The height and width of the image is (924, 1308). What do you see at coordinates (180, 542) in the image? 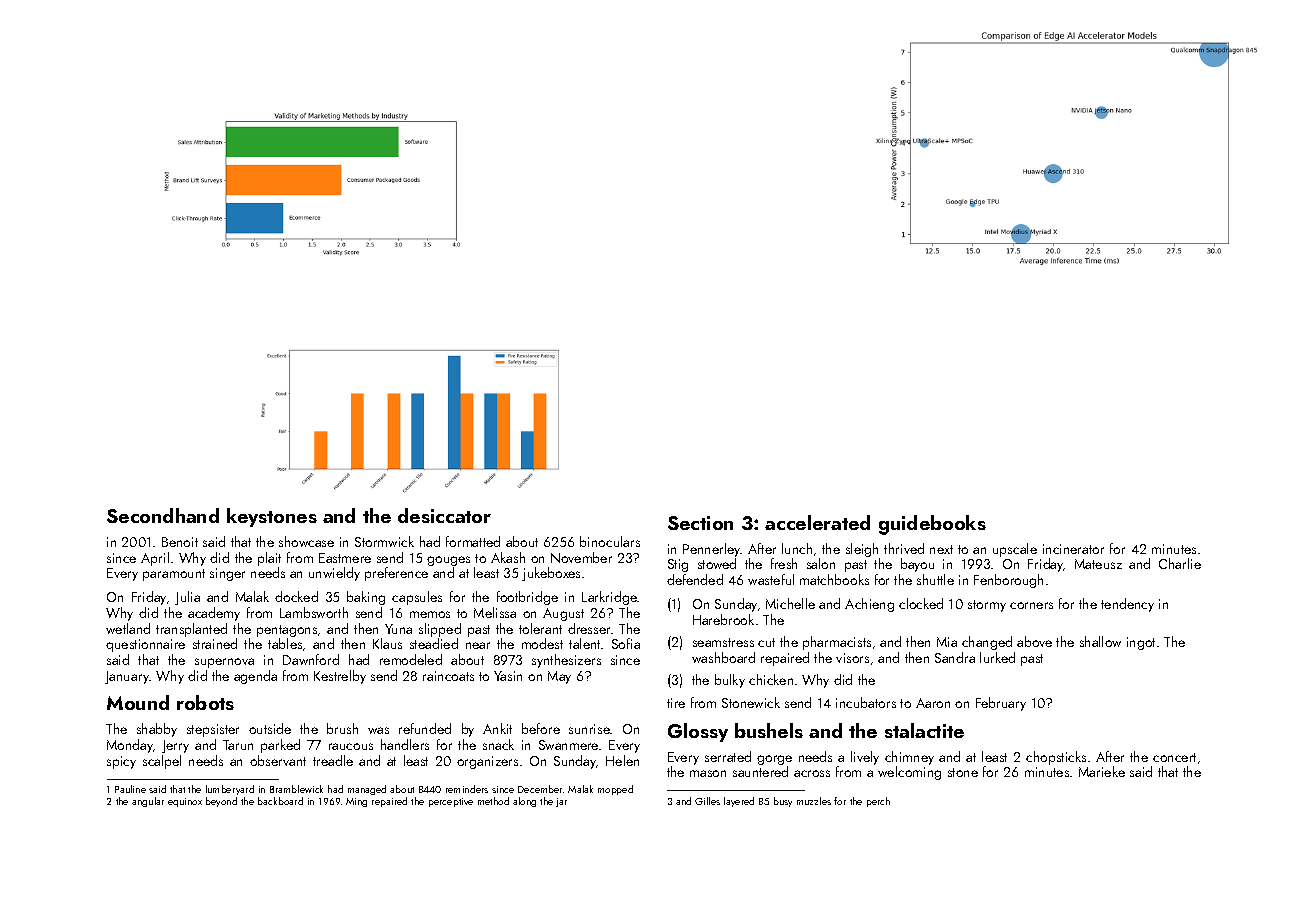
I see `Benoit` at bounding box center [180, 542].
